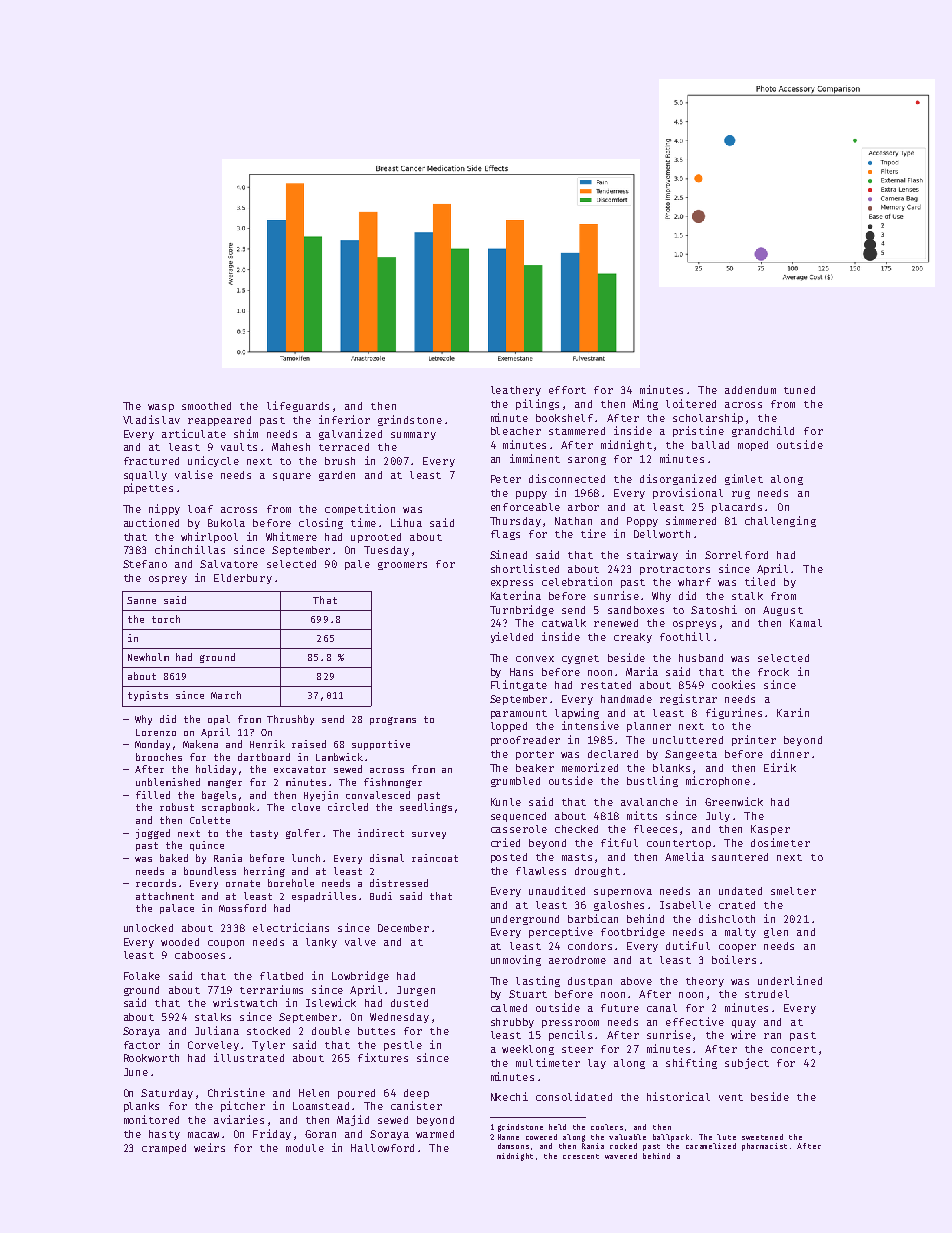  I want to click on cramped, so click(164, 1149).
